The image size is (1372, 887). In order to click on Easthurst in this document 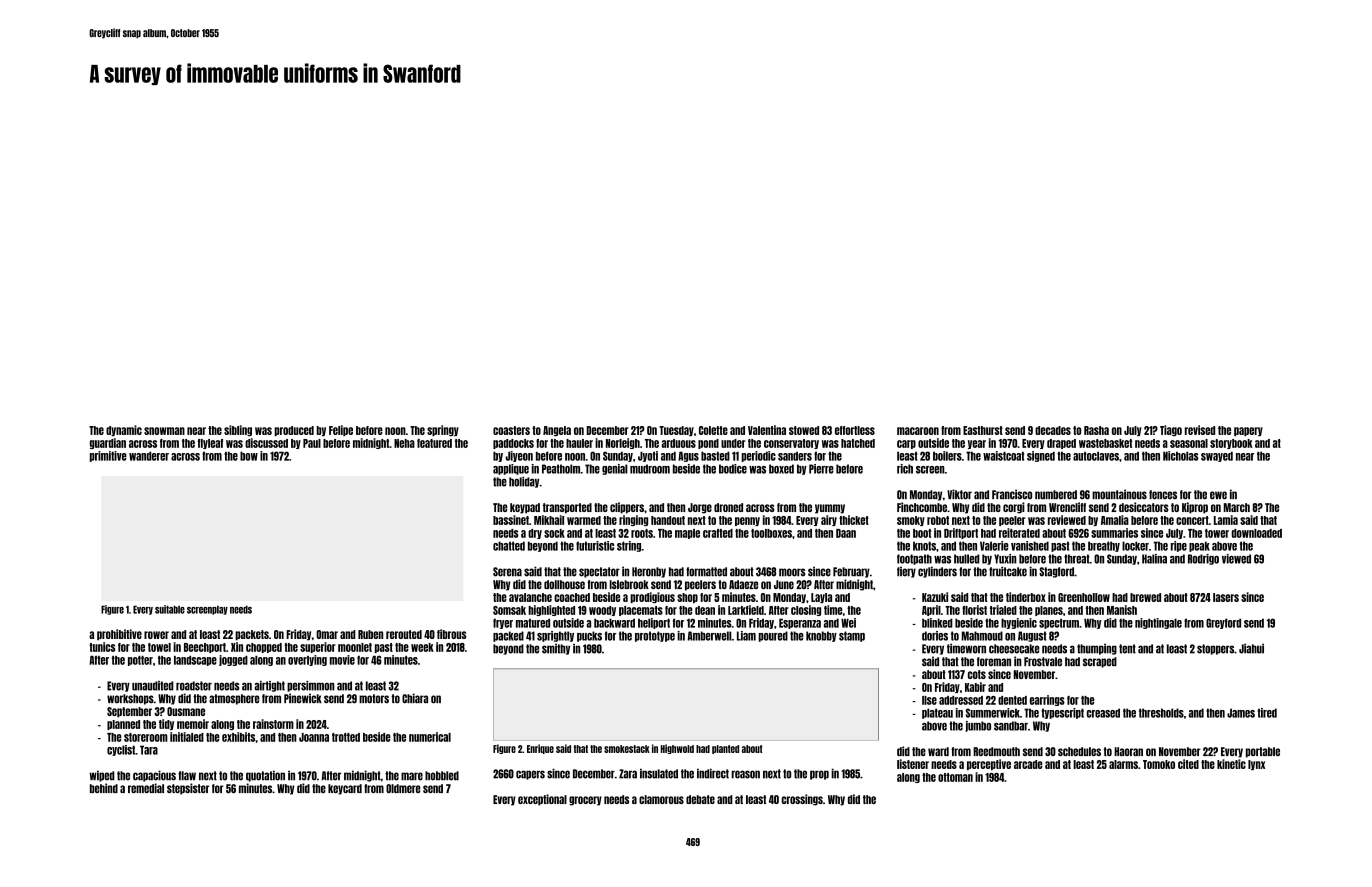, I will do `click(983, 430)`.
